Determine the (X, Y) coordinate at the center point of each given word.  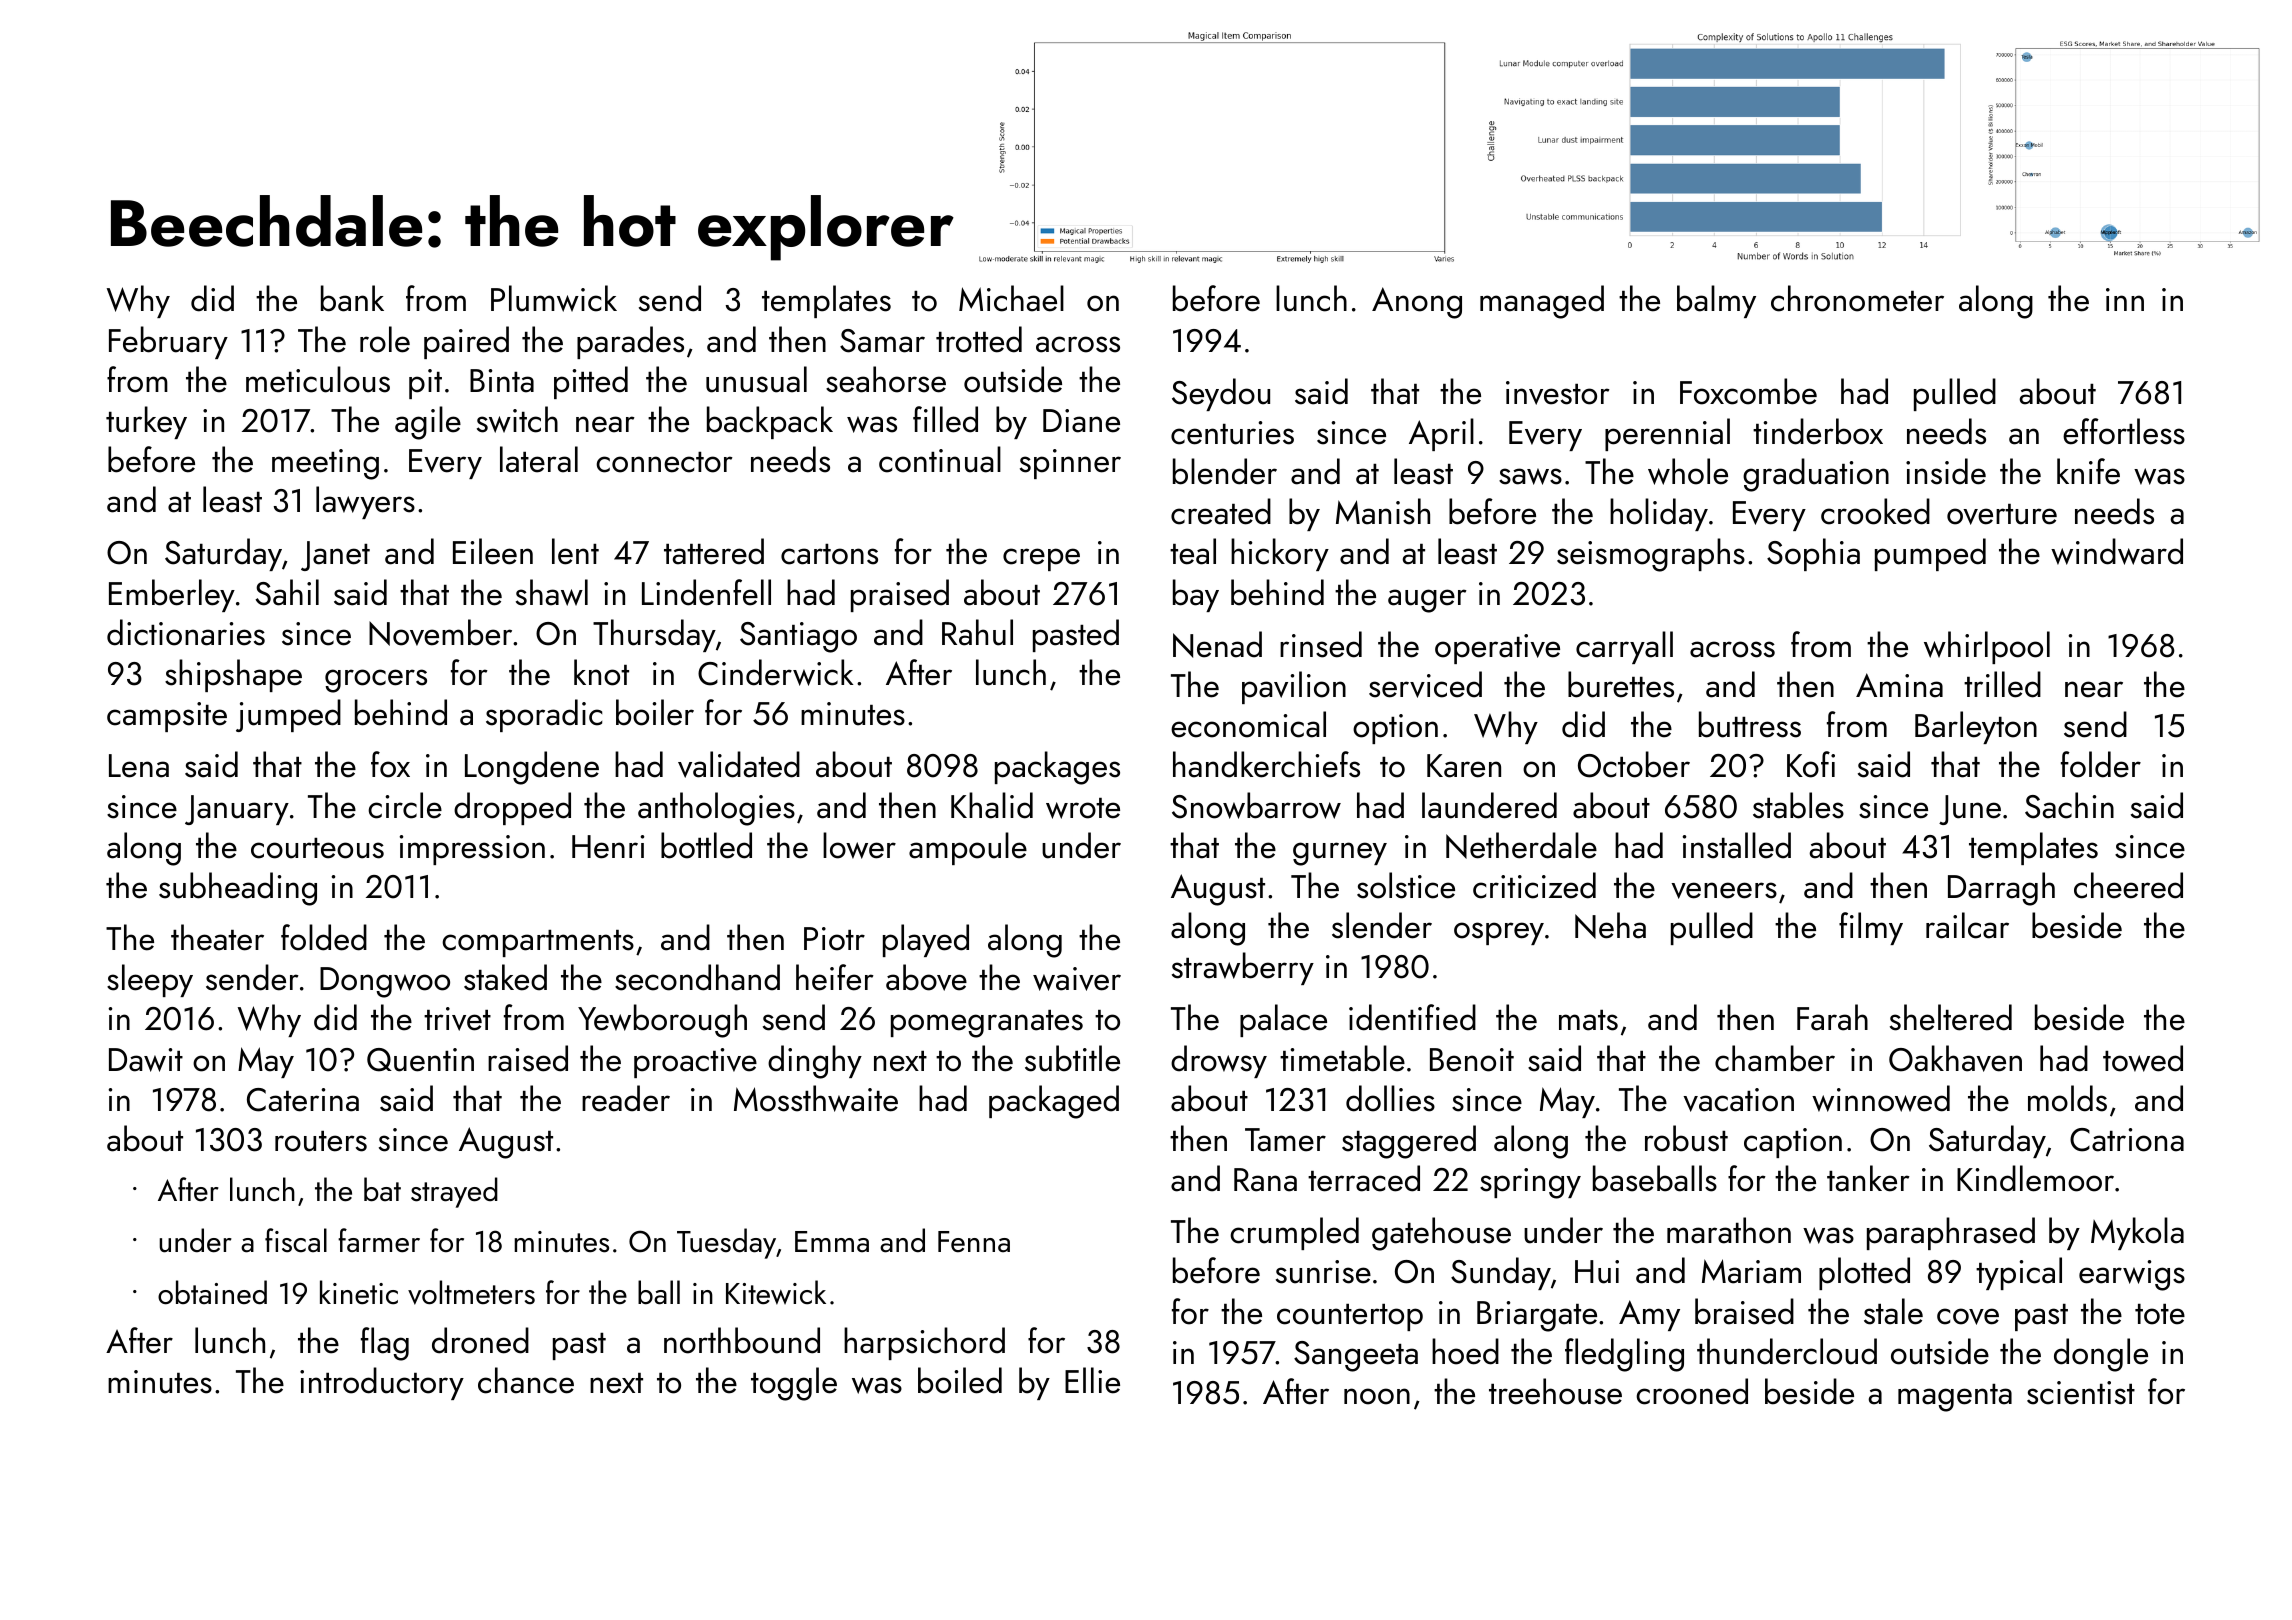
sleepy (150, 980)
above (926, 977)
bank (352, 298)
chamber (1775, 1058)
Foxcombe (1748, 391)
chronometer (1857, 298)
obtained (212, 1292)
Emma (832, 1242)
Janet (335, 556)
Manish (1383, 511)
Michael (1011, 298)
